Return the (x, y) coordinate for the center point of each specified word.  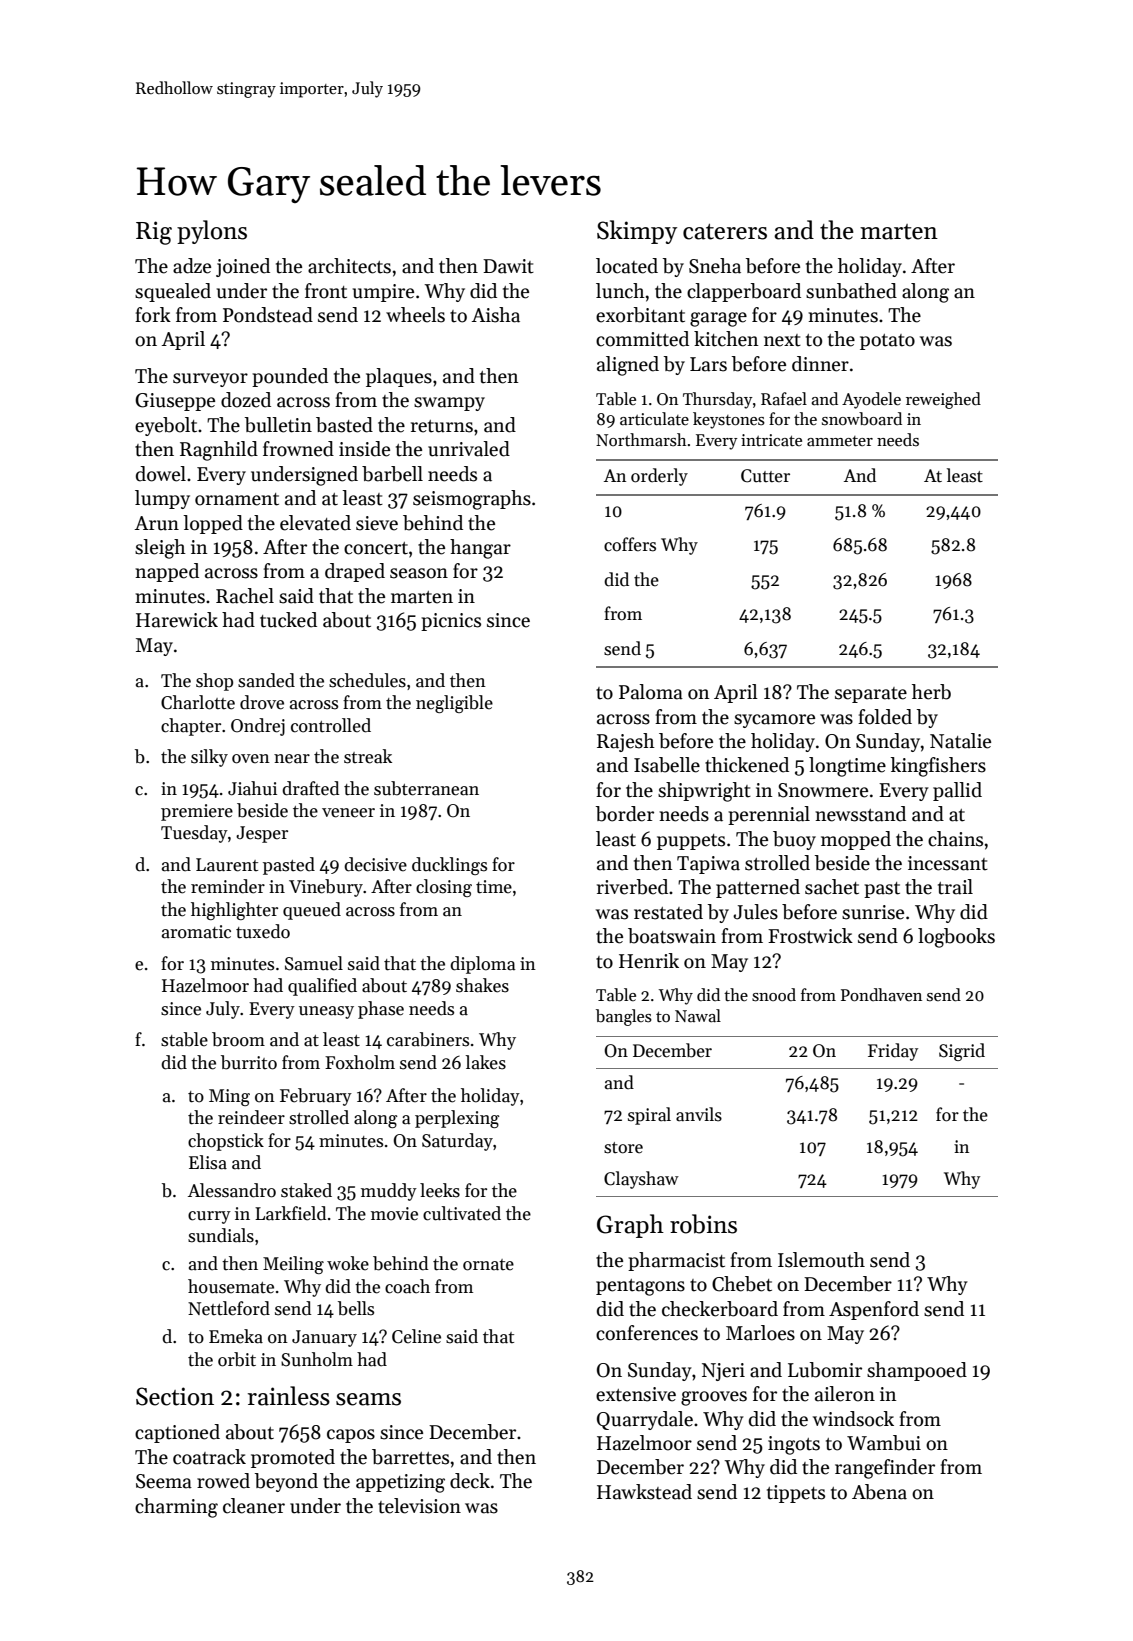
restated (668, 912)
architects (349, 266)
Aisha (496, 315)
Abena (879, 1492)
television (419, 1506)
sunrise (873, 912)
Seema (164, 1481)
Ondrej (258, 727)
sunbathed (851, 291)
